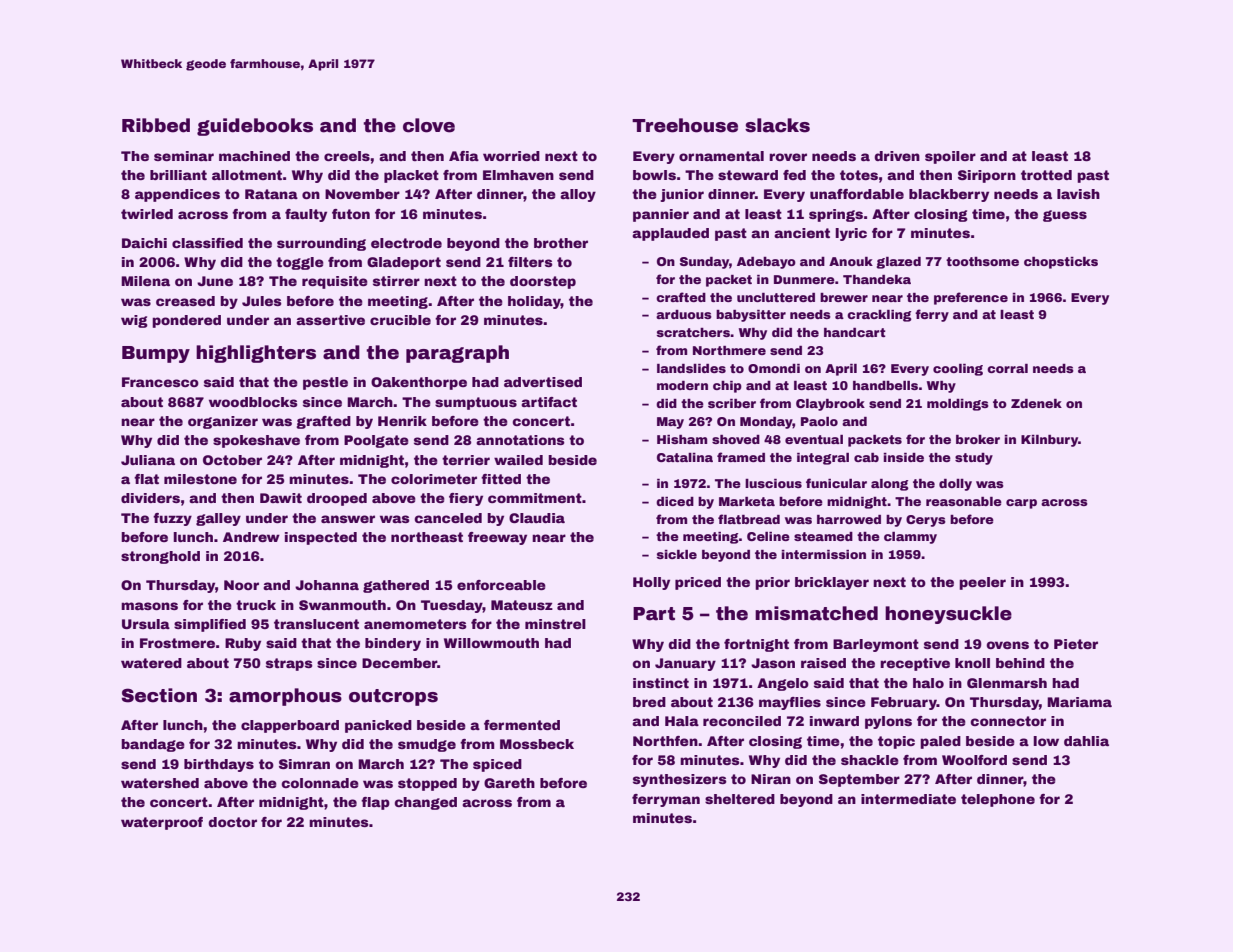 The height and width of the screenshot is (952, 1233). Describe the element at coordinates (184, 156) in the screenshot. I see `seminar` at that location.
